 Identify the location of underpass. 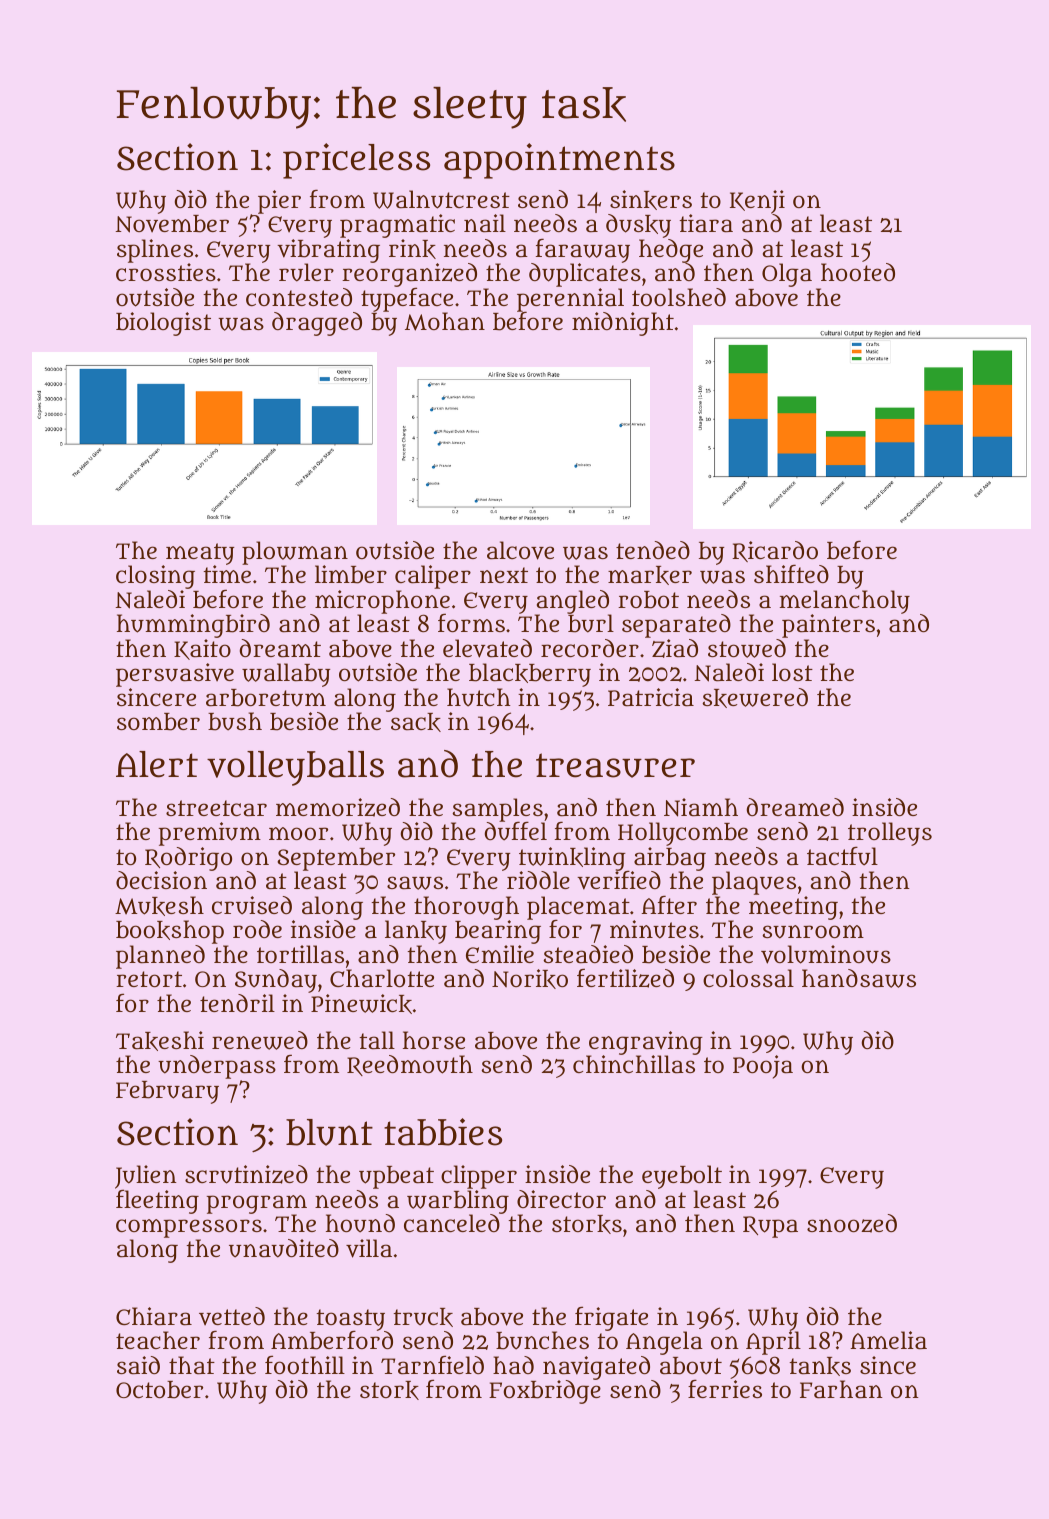
(217, 1067).
